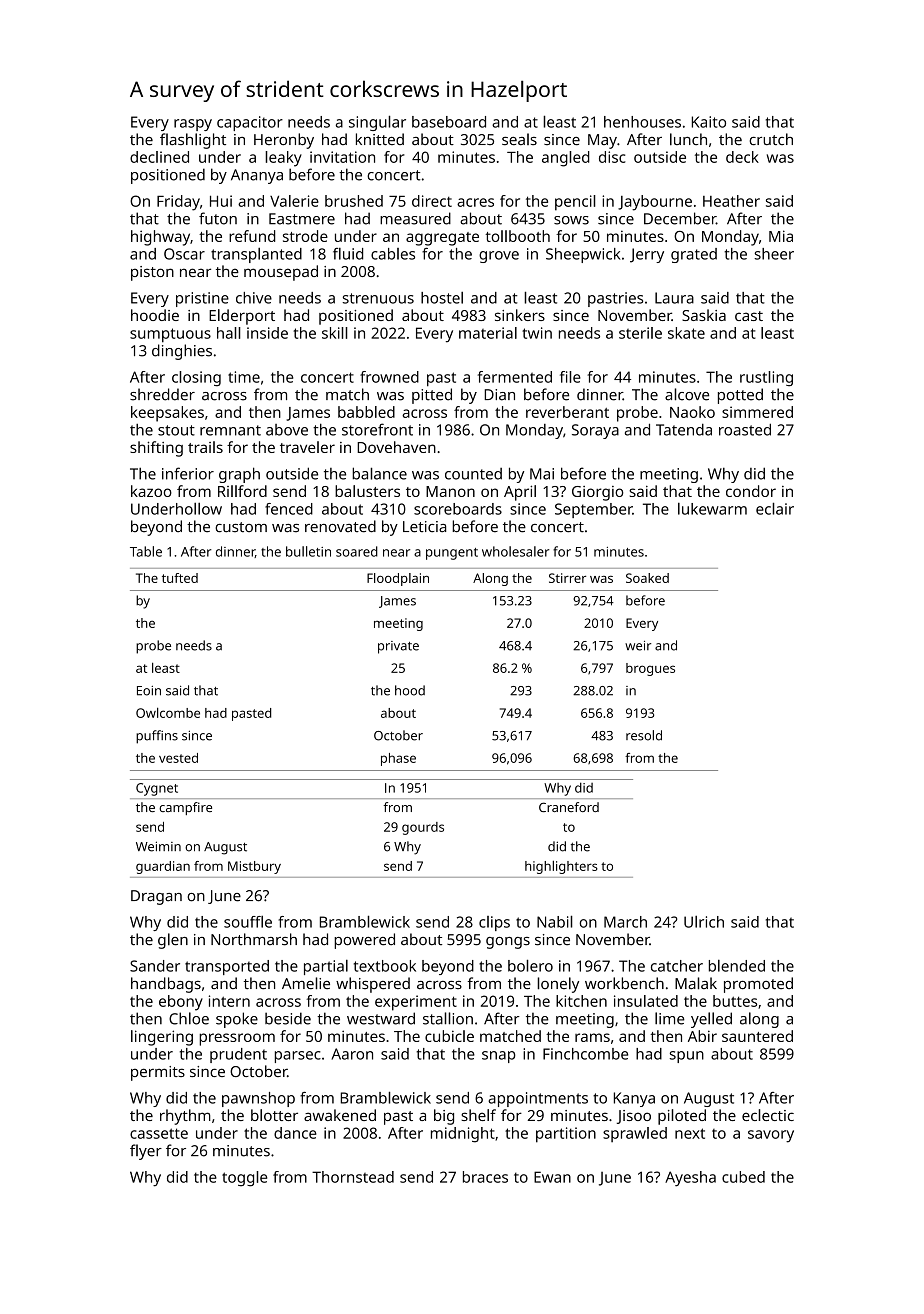  Describe the element at coordinates (295, 1133) in the screenshot. I see `dance` at that location.
